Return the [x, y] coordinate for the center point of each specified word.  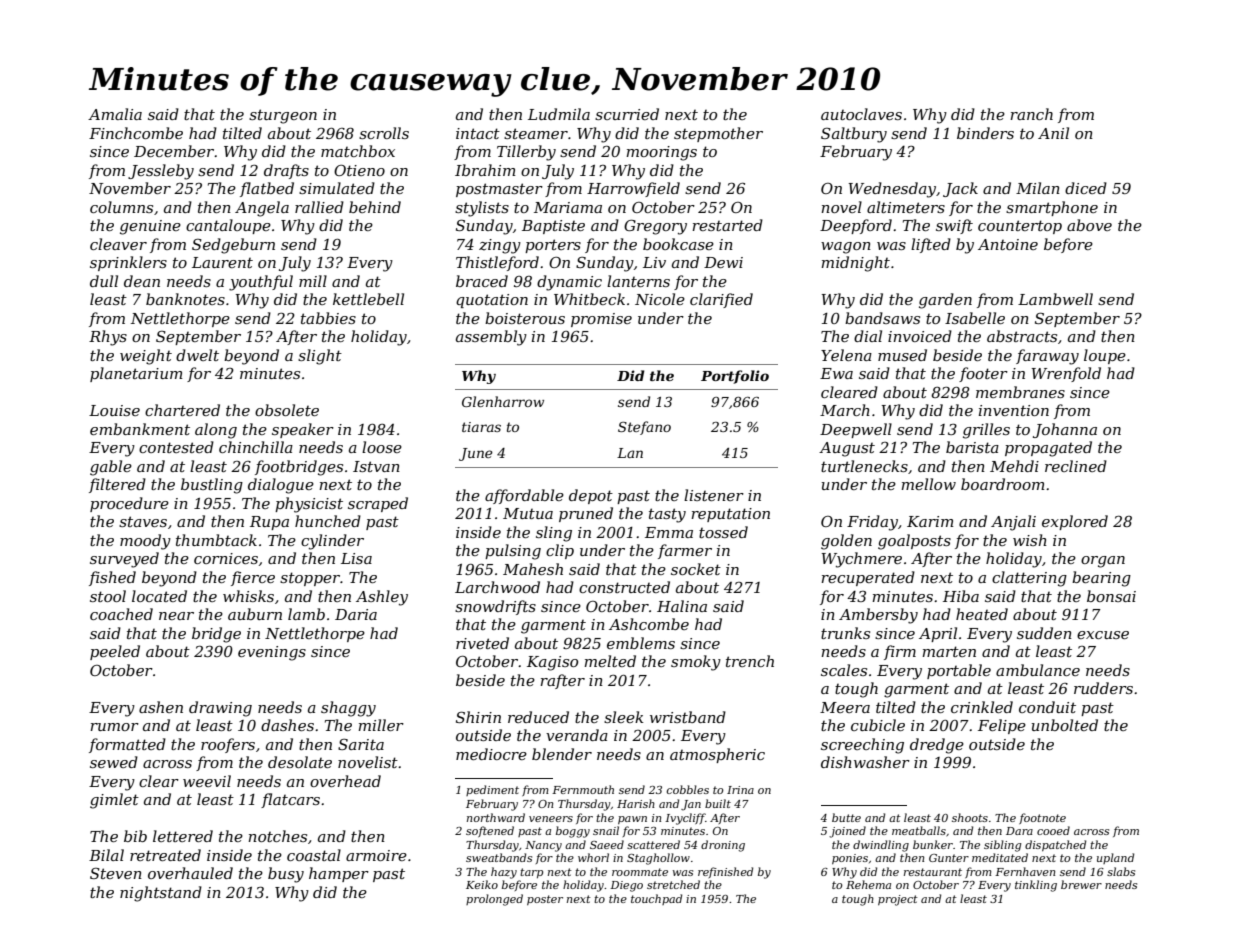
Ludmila [559, 114]
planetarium [136, 374]
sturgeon [283, 116]
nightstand [161, 894]
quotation [492, 301]
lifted [931, 245]
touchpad [656, 899]
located [159, 596]
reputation [730, 515]
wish [1030, 540]
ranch [1031, 114]
